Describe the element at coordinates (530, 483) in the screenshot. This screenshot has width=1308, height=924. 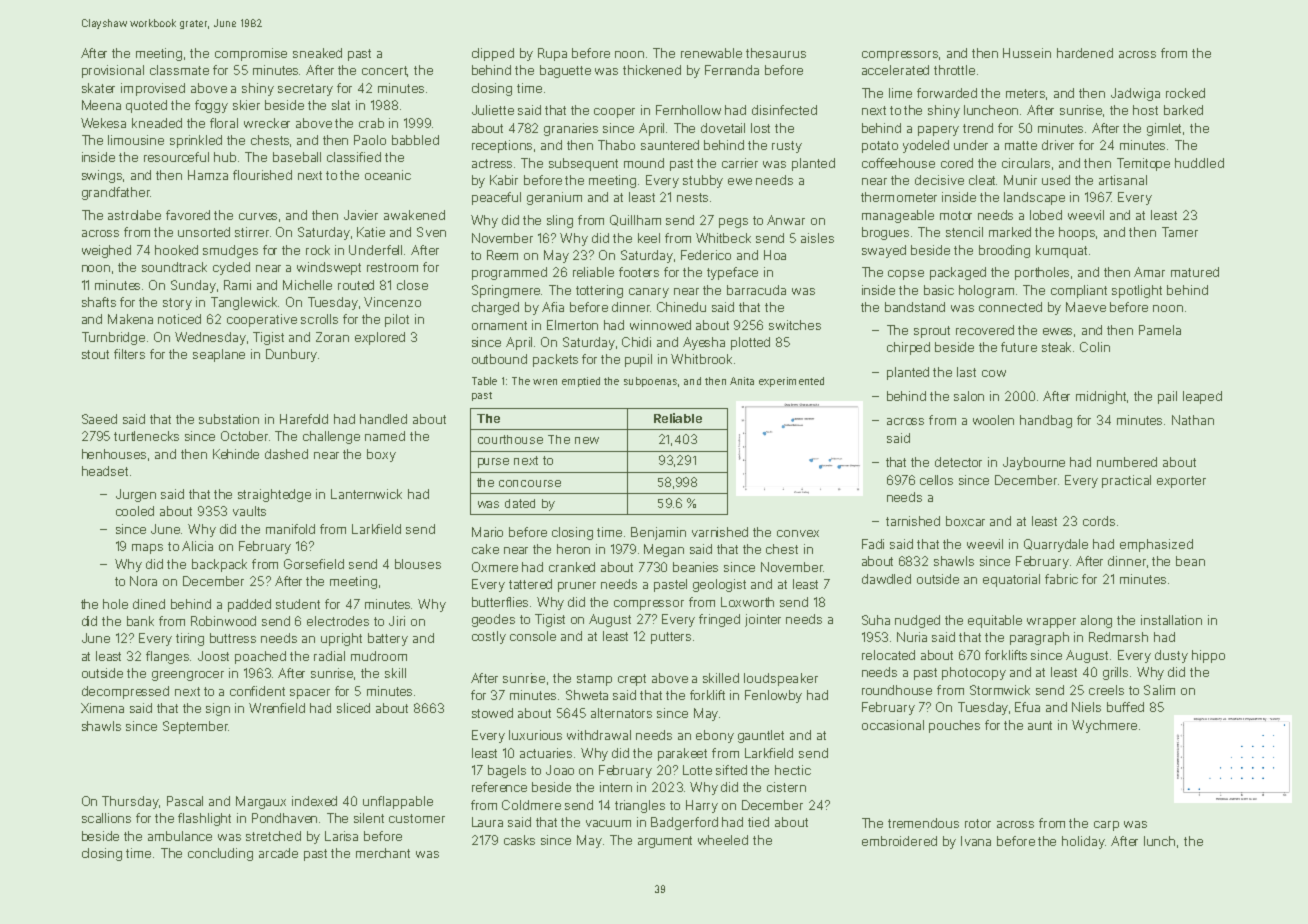
I see `concourse` at that location.
